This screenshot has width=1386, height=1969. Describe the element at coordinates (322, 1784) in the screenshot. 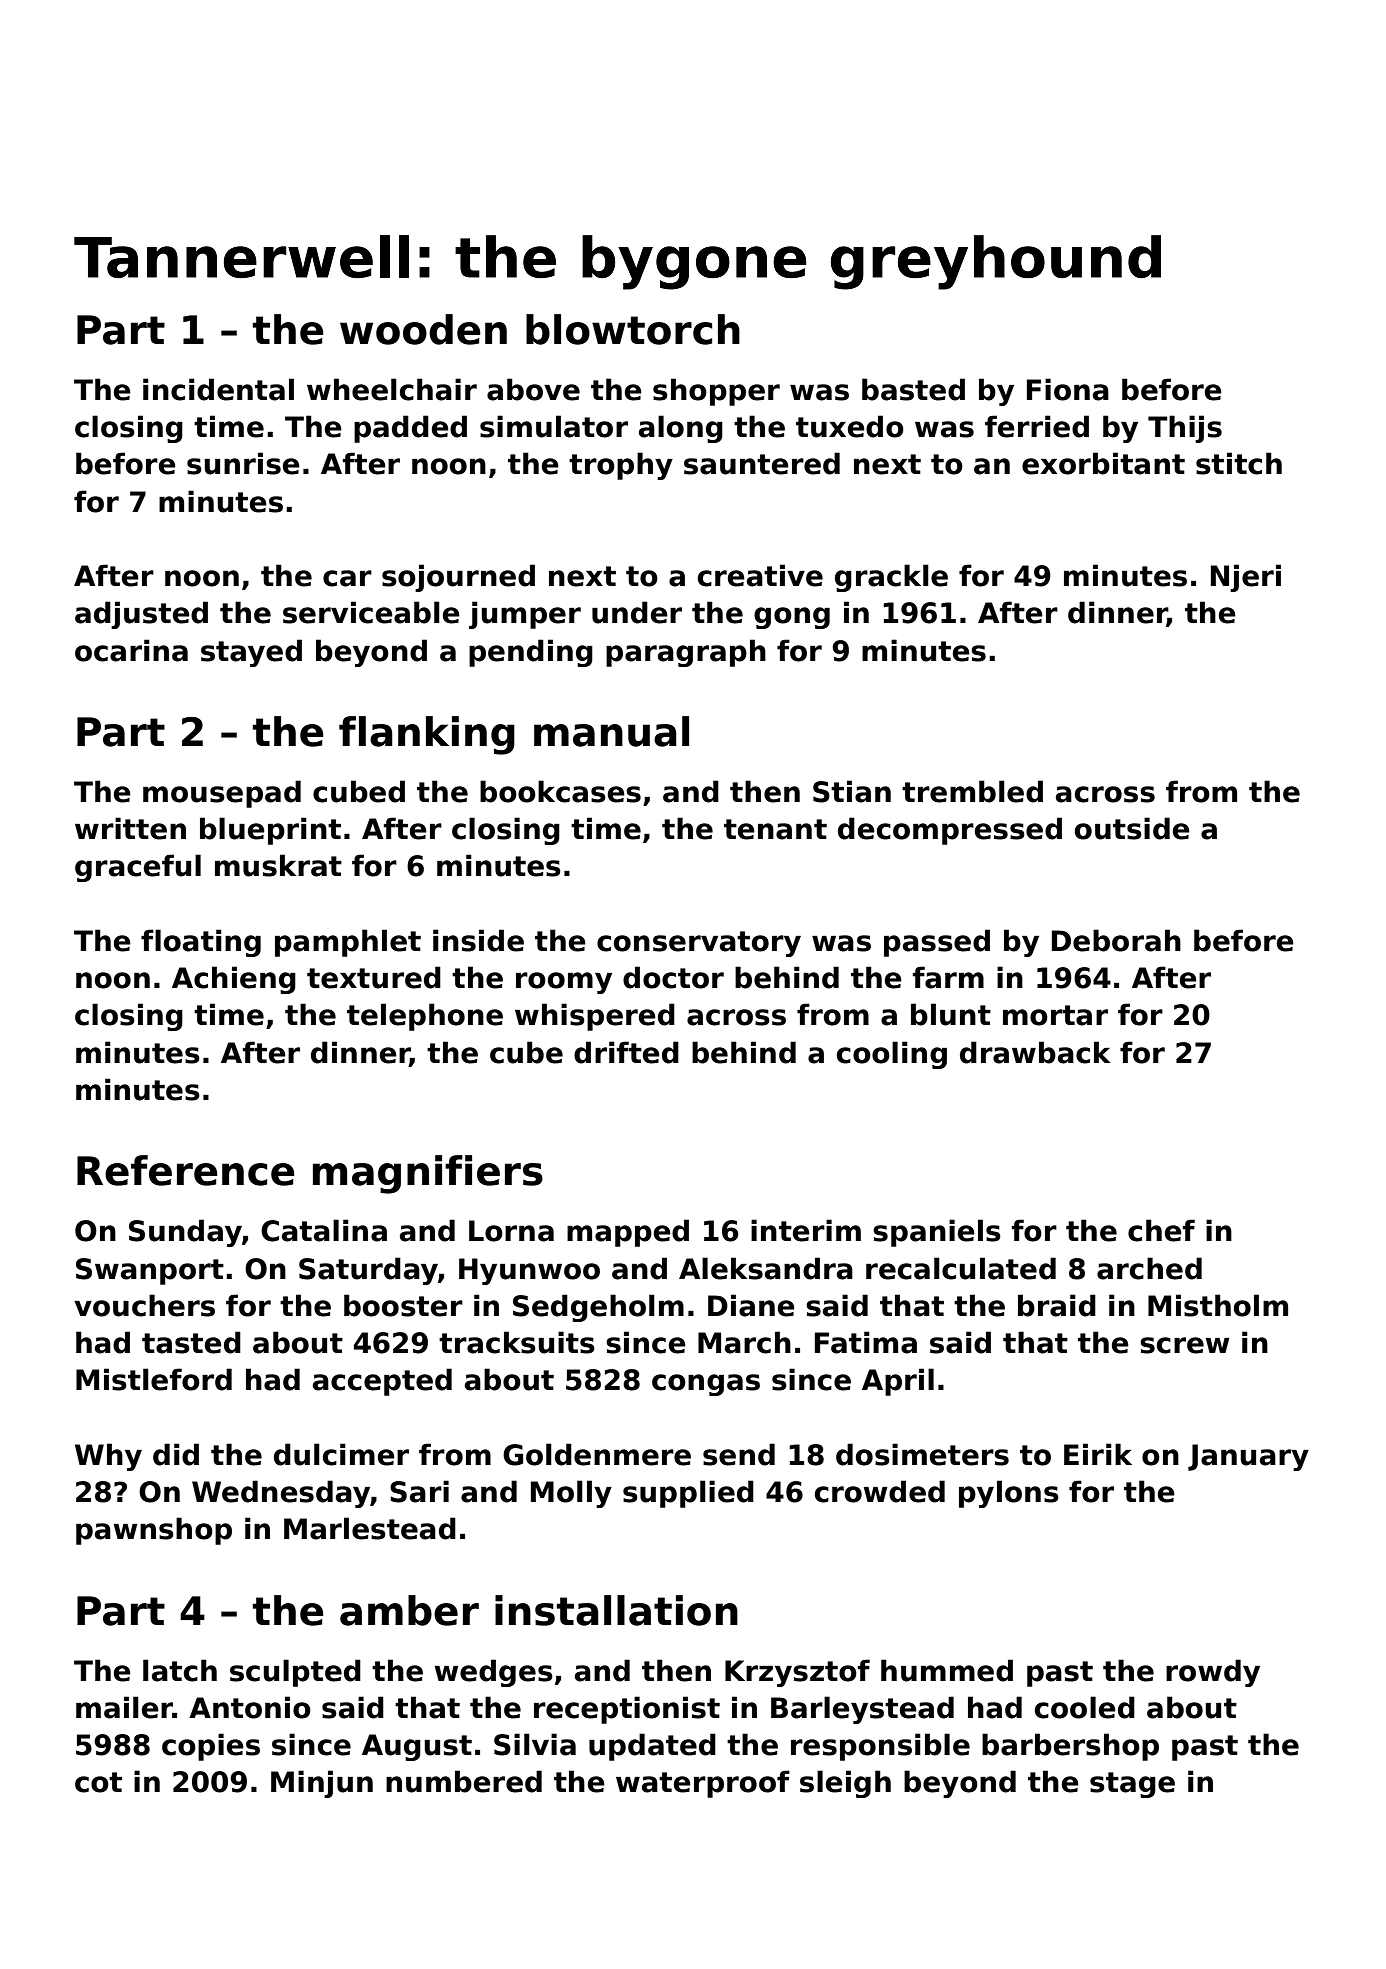

I see `Minjun` at that location.
